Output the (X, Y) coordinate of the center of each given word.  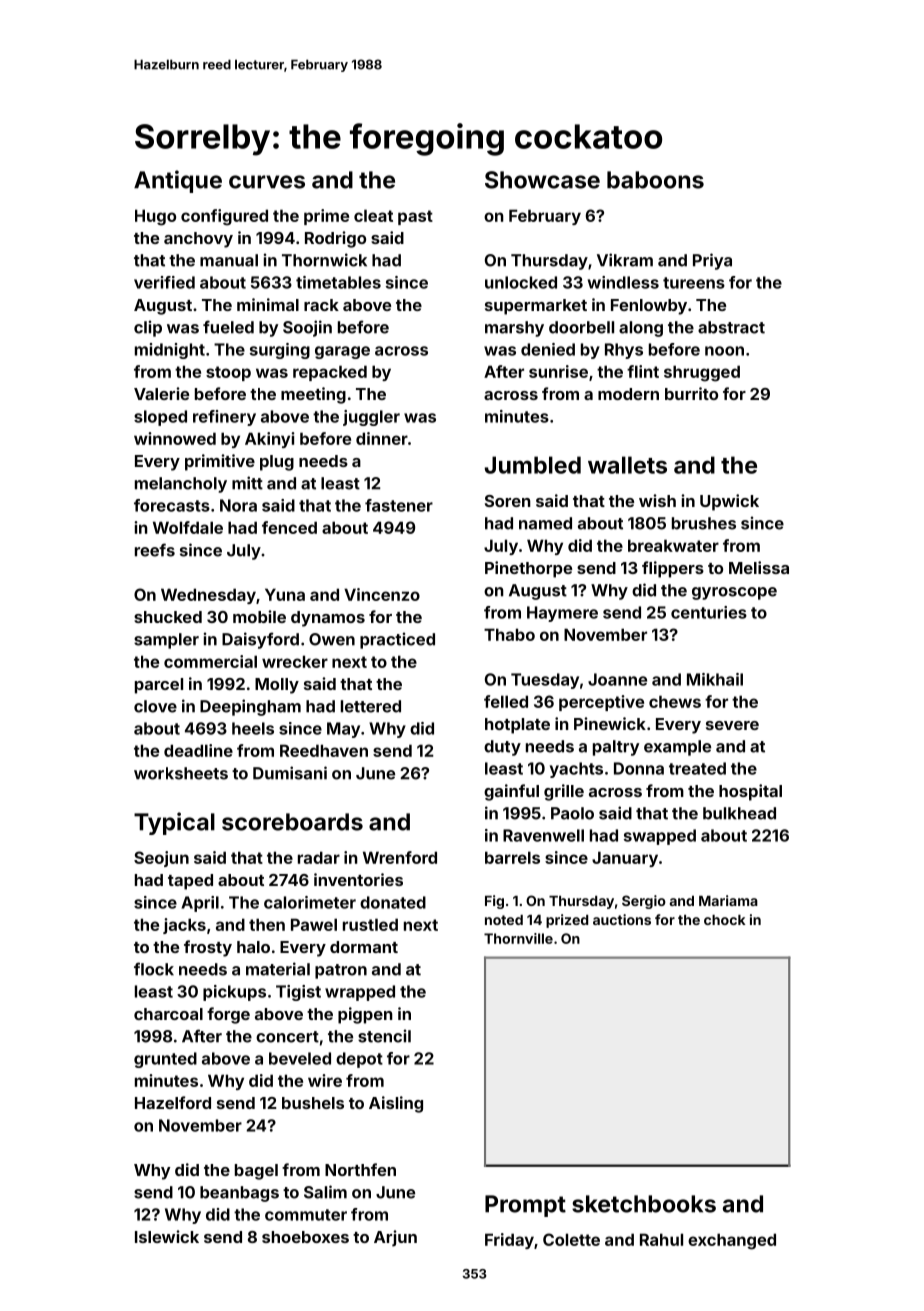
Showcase (542, 180)
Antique (178, 181)
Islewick (167, 1236)
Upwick (729, 502)
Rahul (661, 1239)
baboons (655, 180)
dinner (382, 438)
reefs (155, 550)
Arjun (395, 1238)
